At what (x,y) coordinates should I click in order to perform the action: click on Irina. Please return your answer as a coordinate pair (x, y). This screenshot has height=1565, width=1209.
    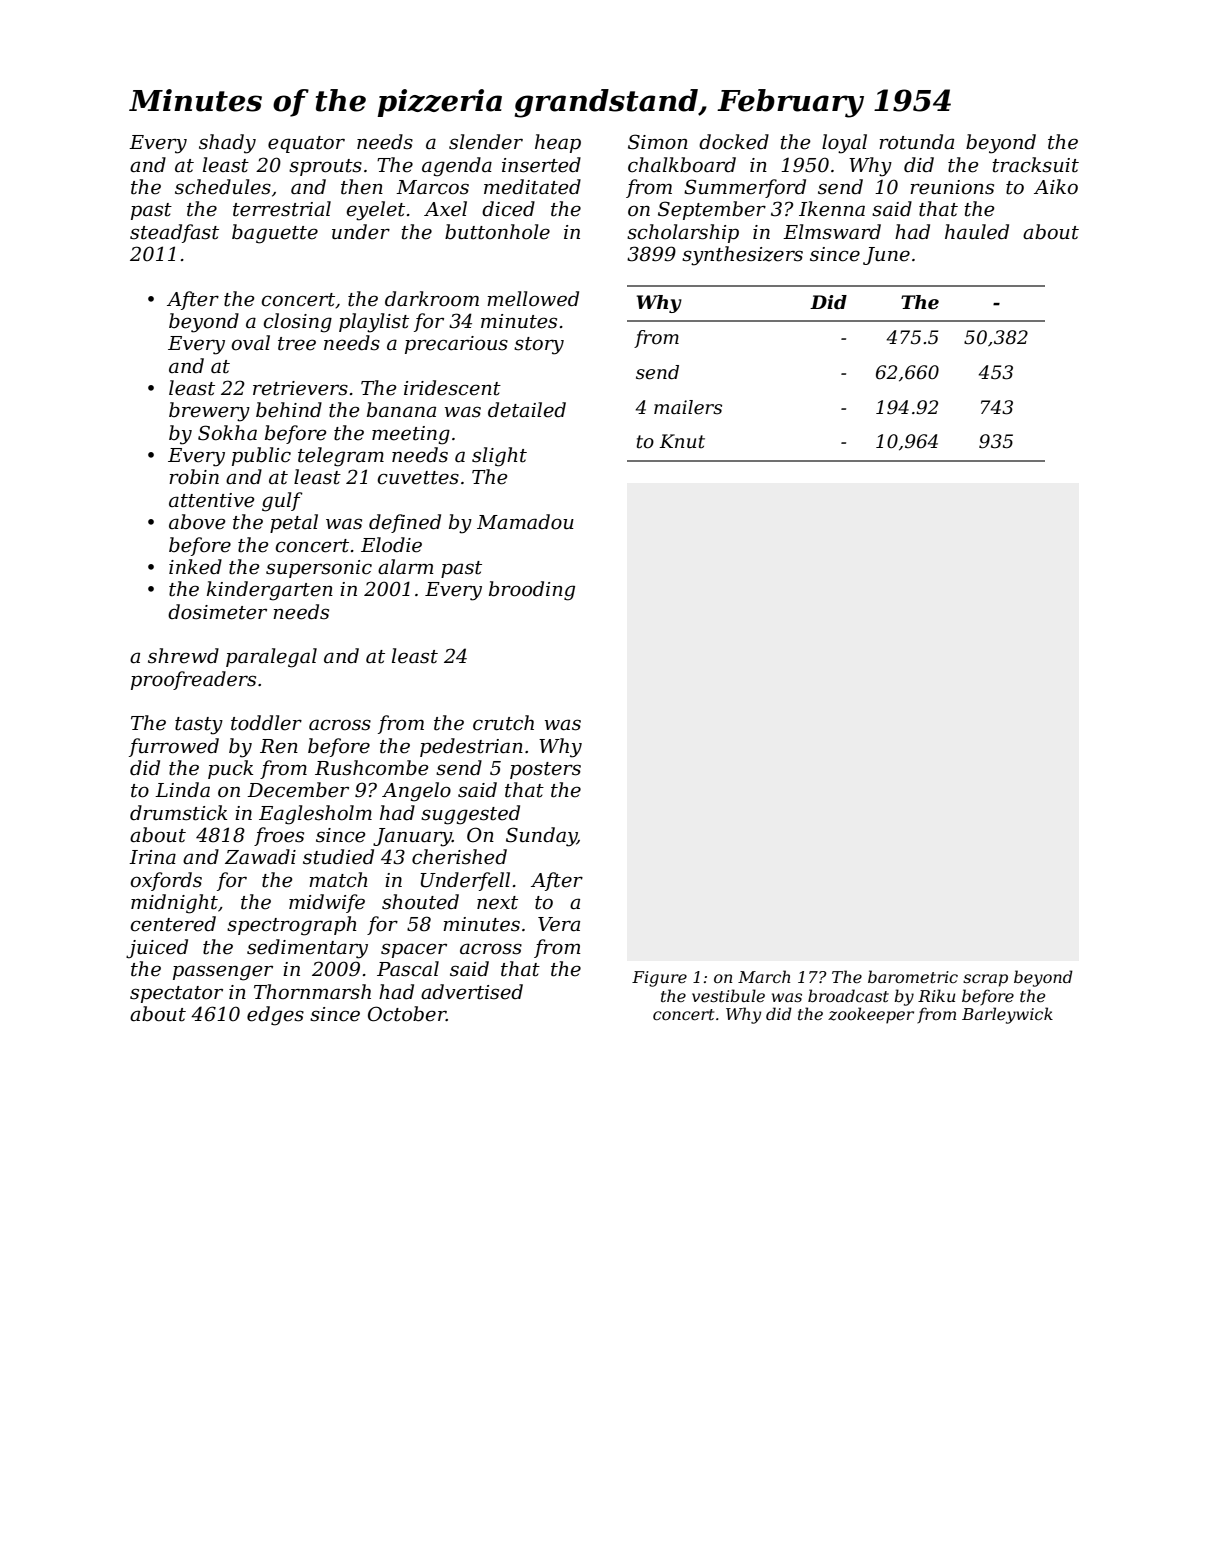
    Looking at the image, I should click on (152, 857).
